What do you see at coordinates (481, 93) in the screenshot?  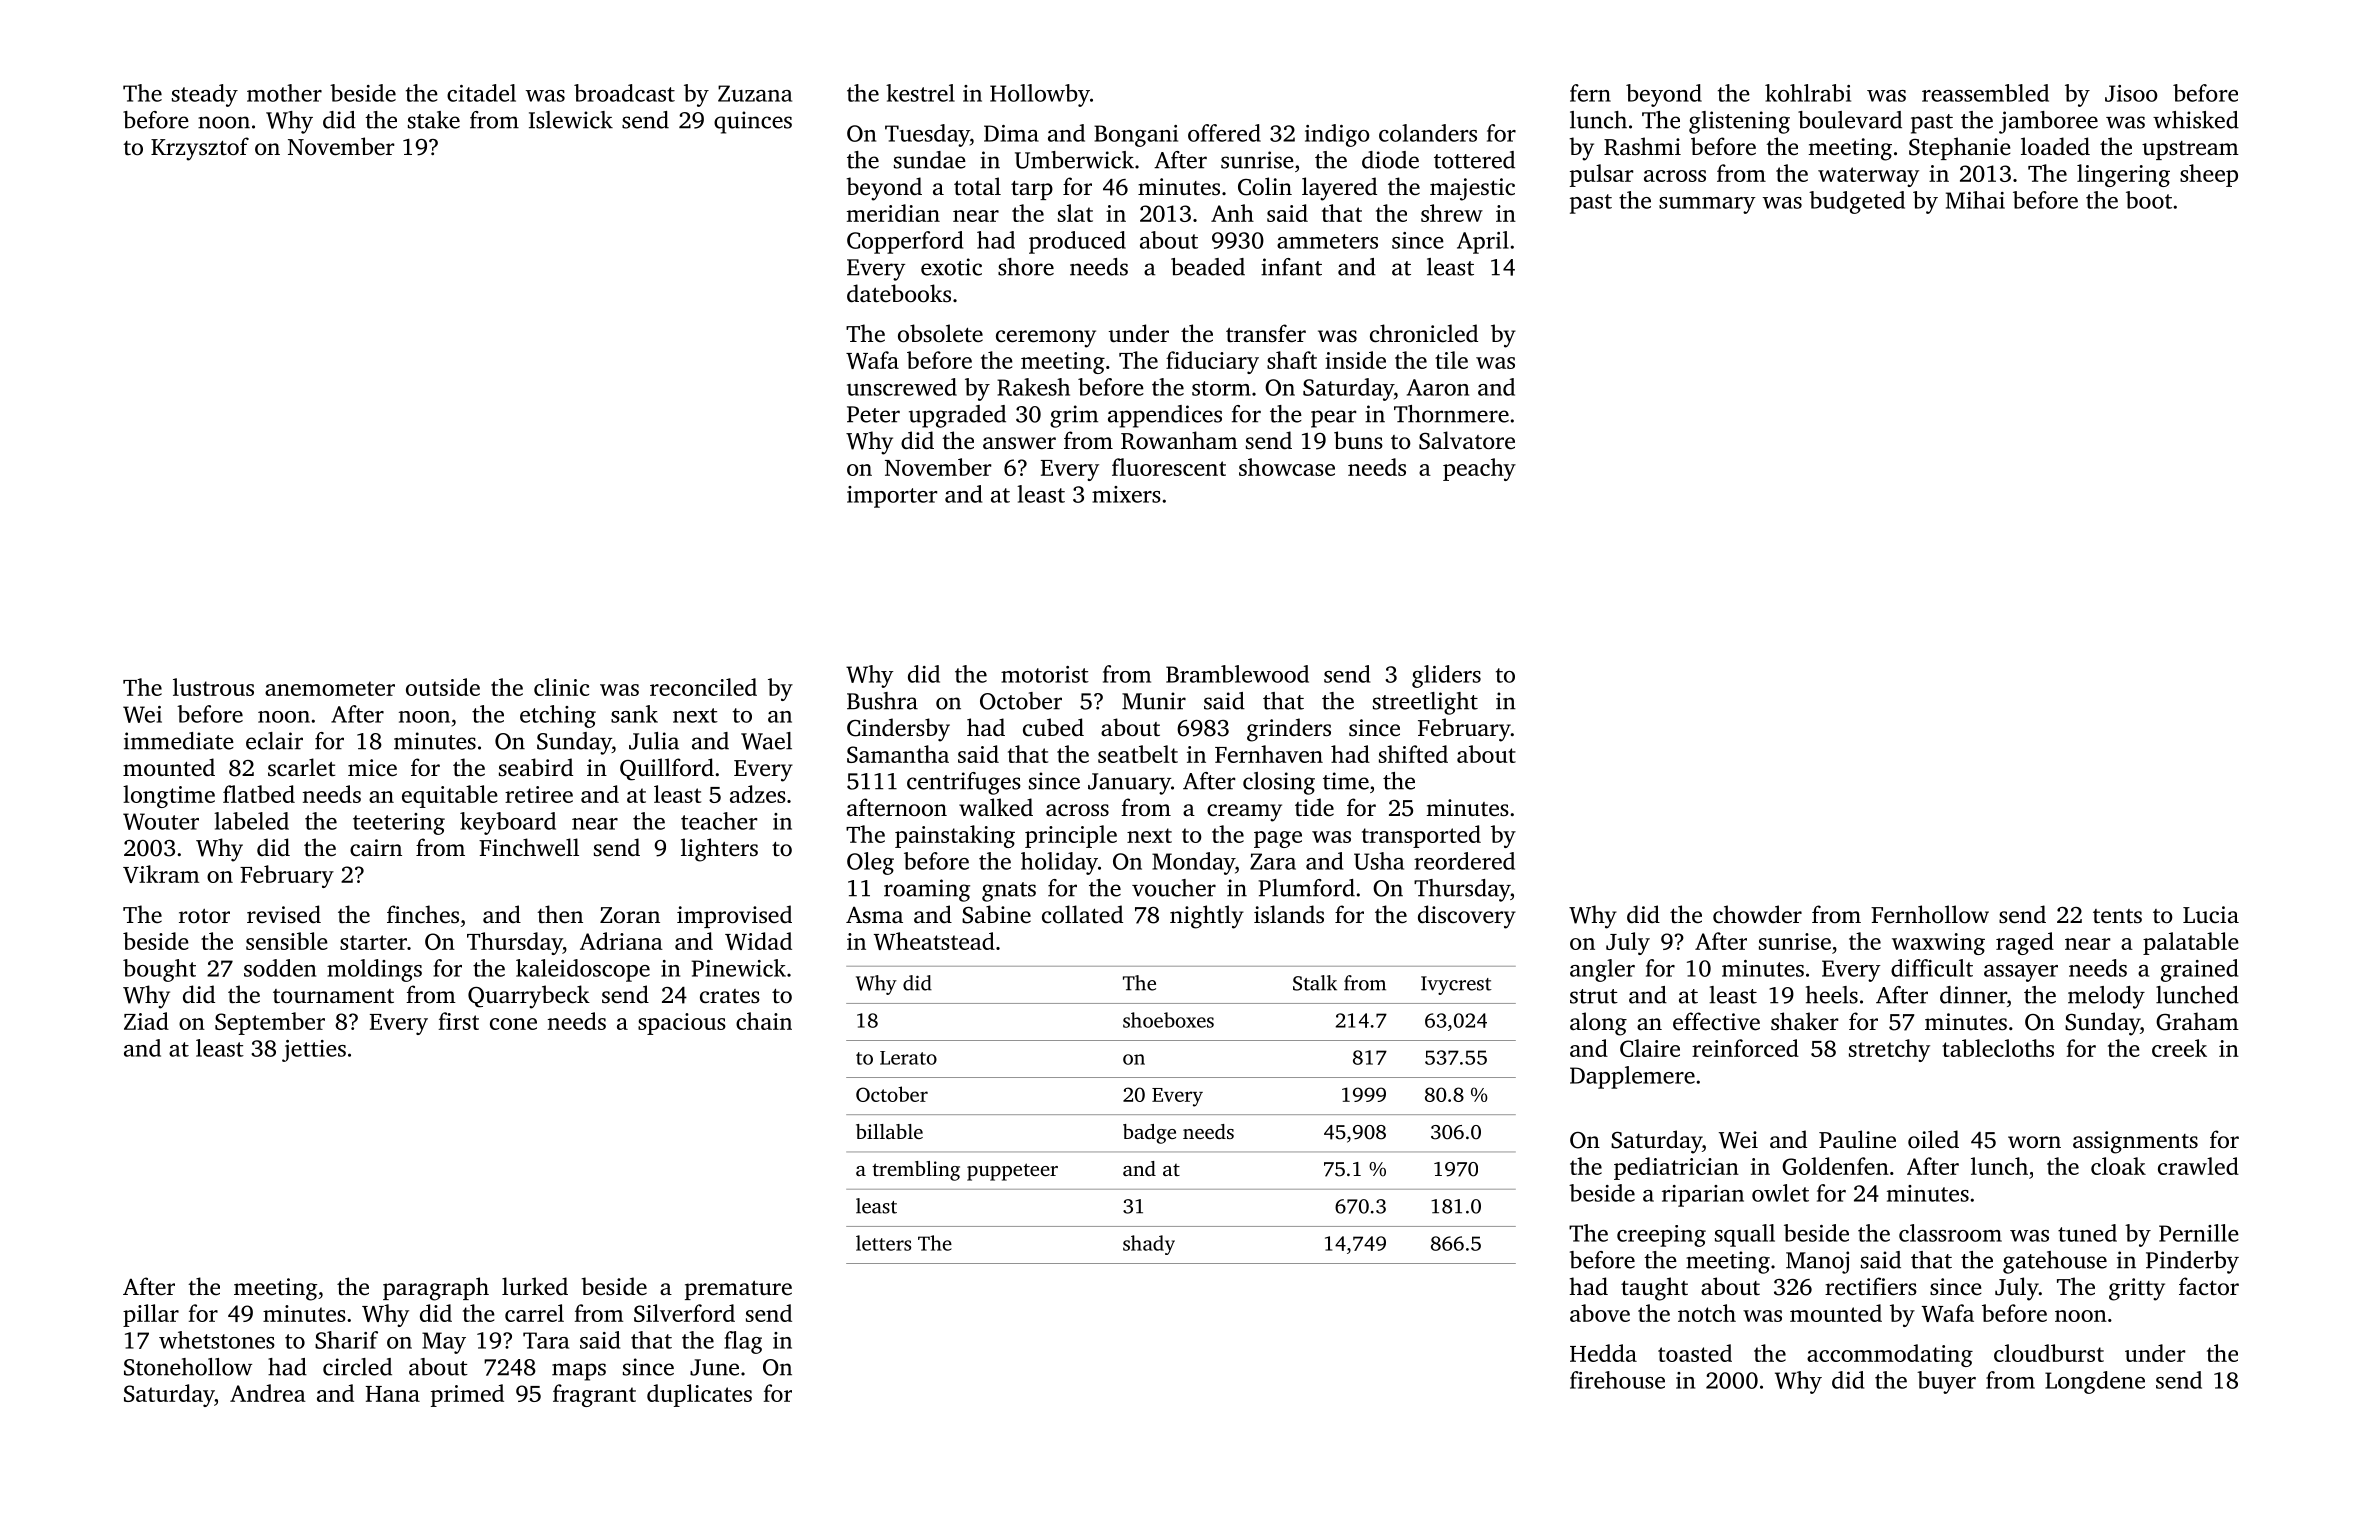 I see `citadel` at bounding box center [481, 93].
